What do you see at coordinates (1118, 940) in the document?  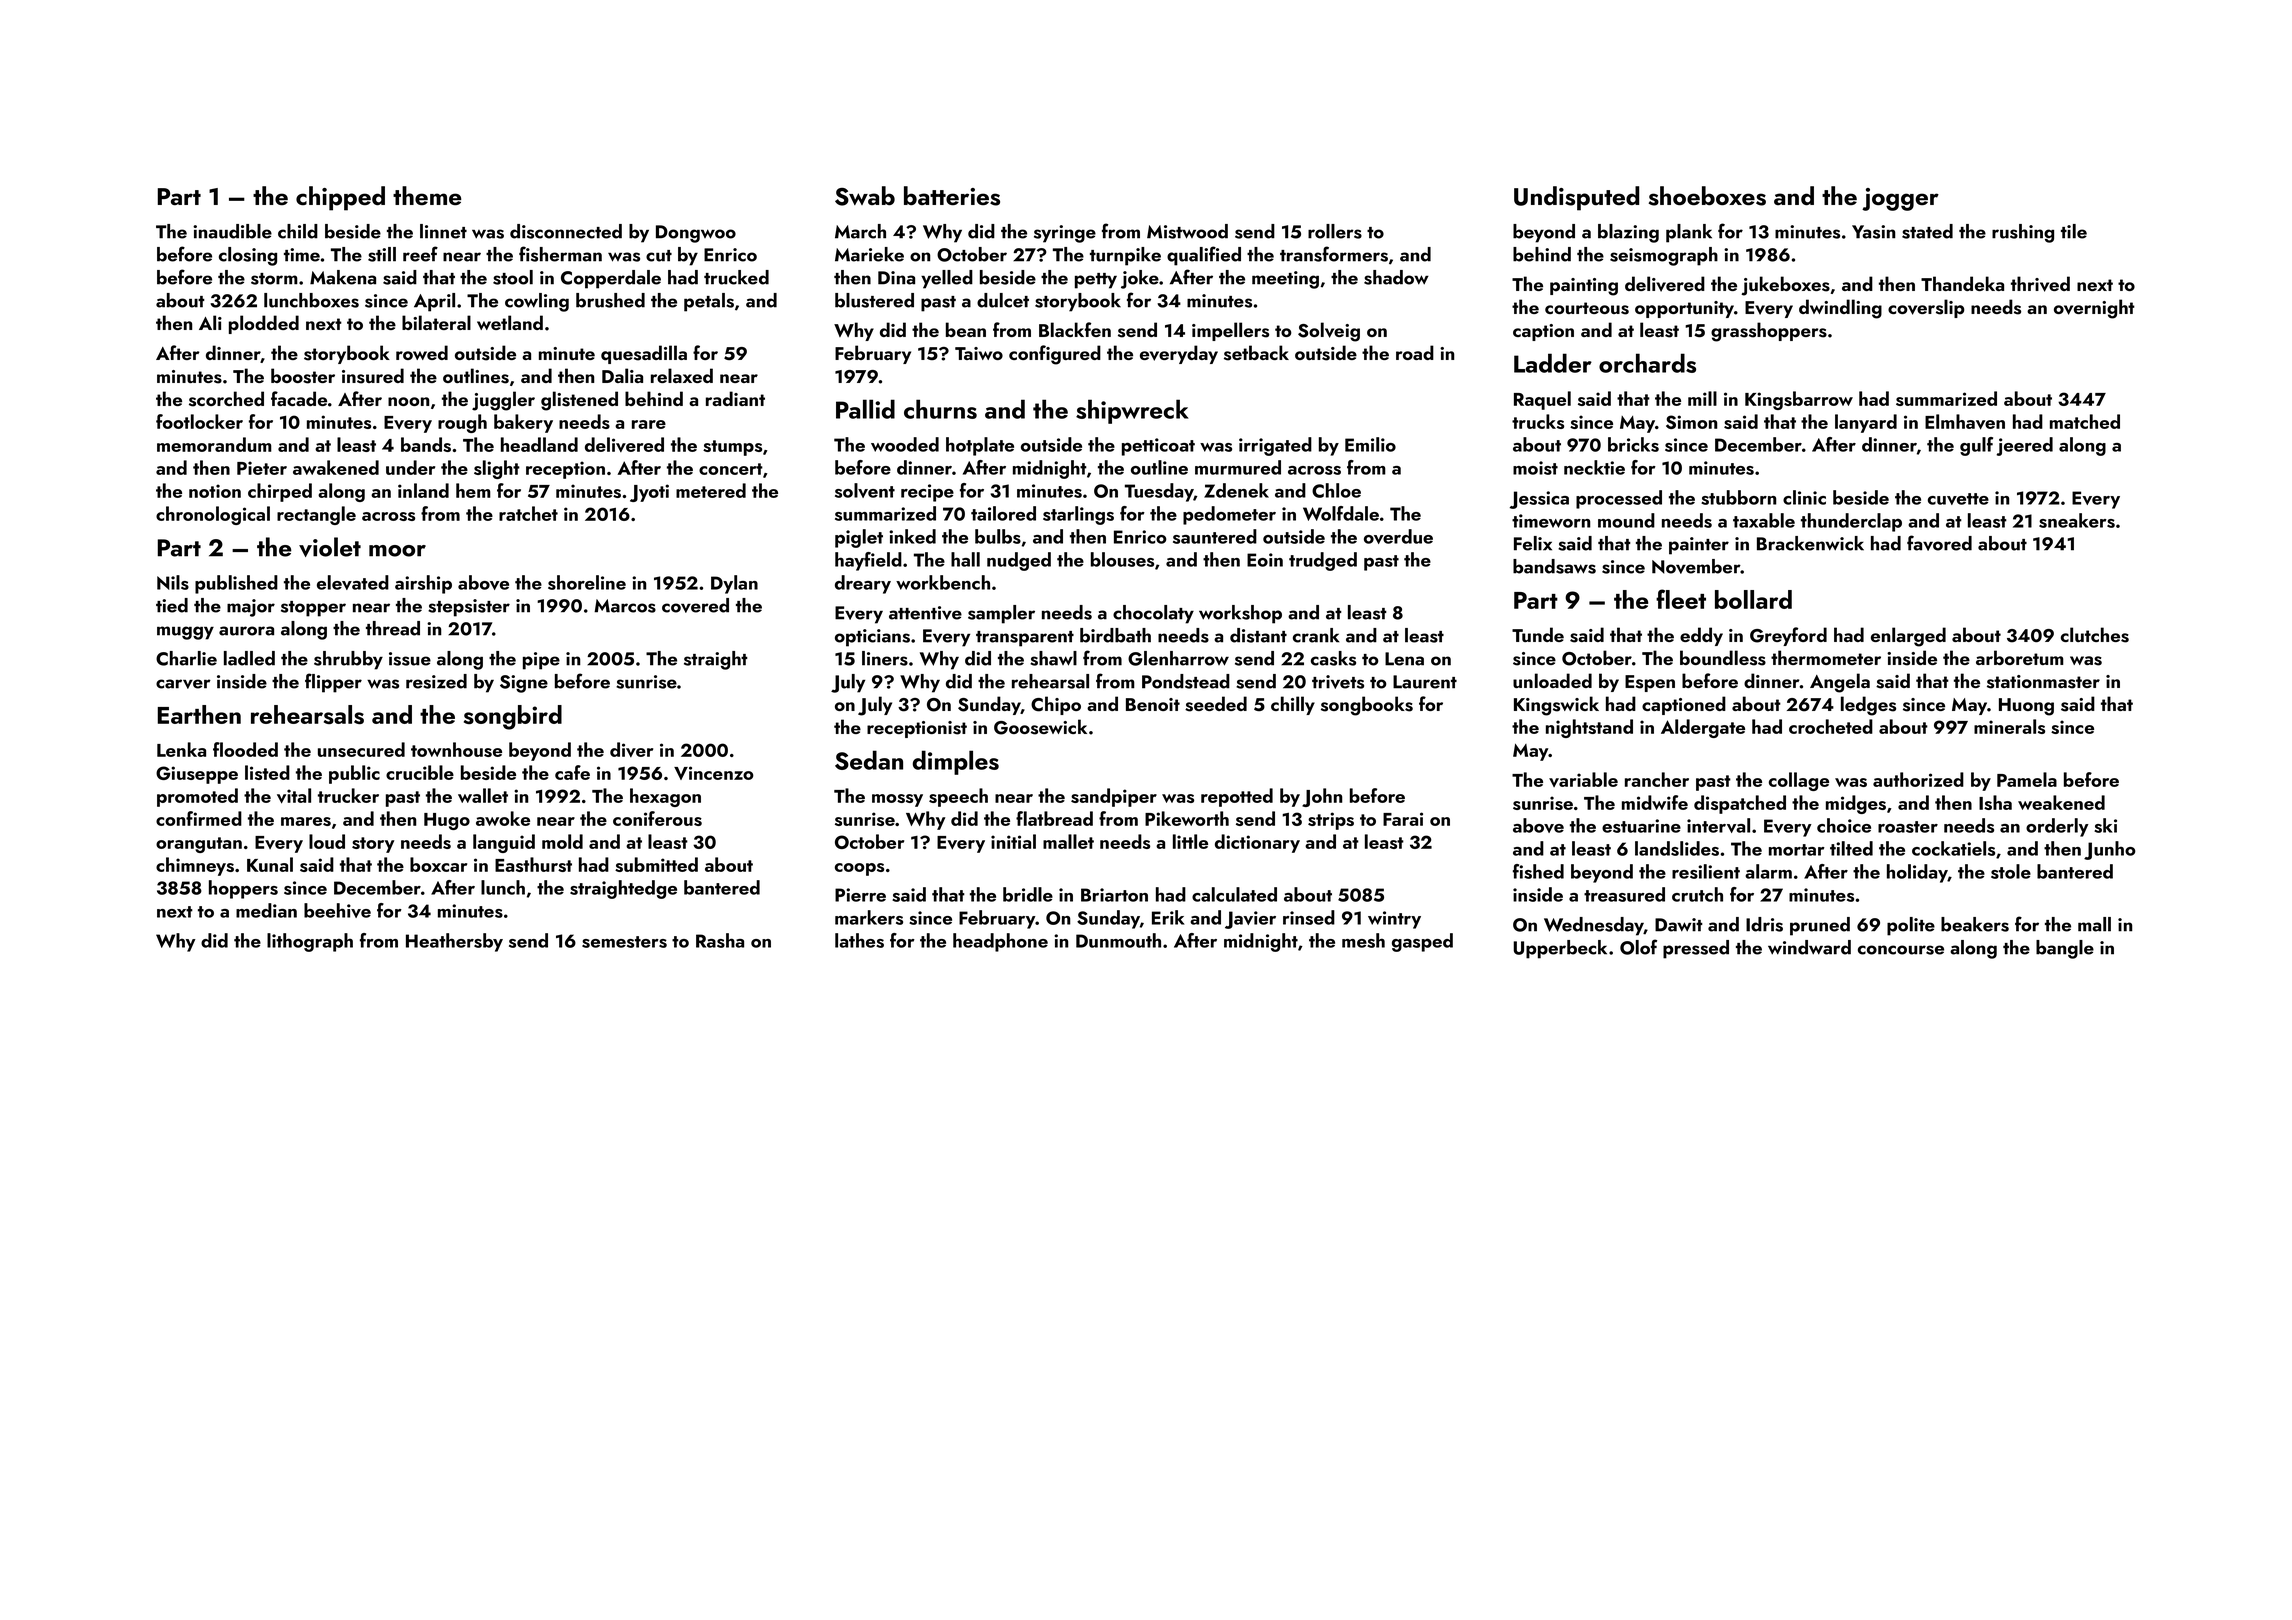 I see `Dunmouth` at bounding box center [1118, 940].
